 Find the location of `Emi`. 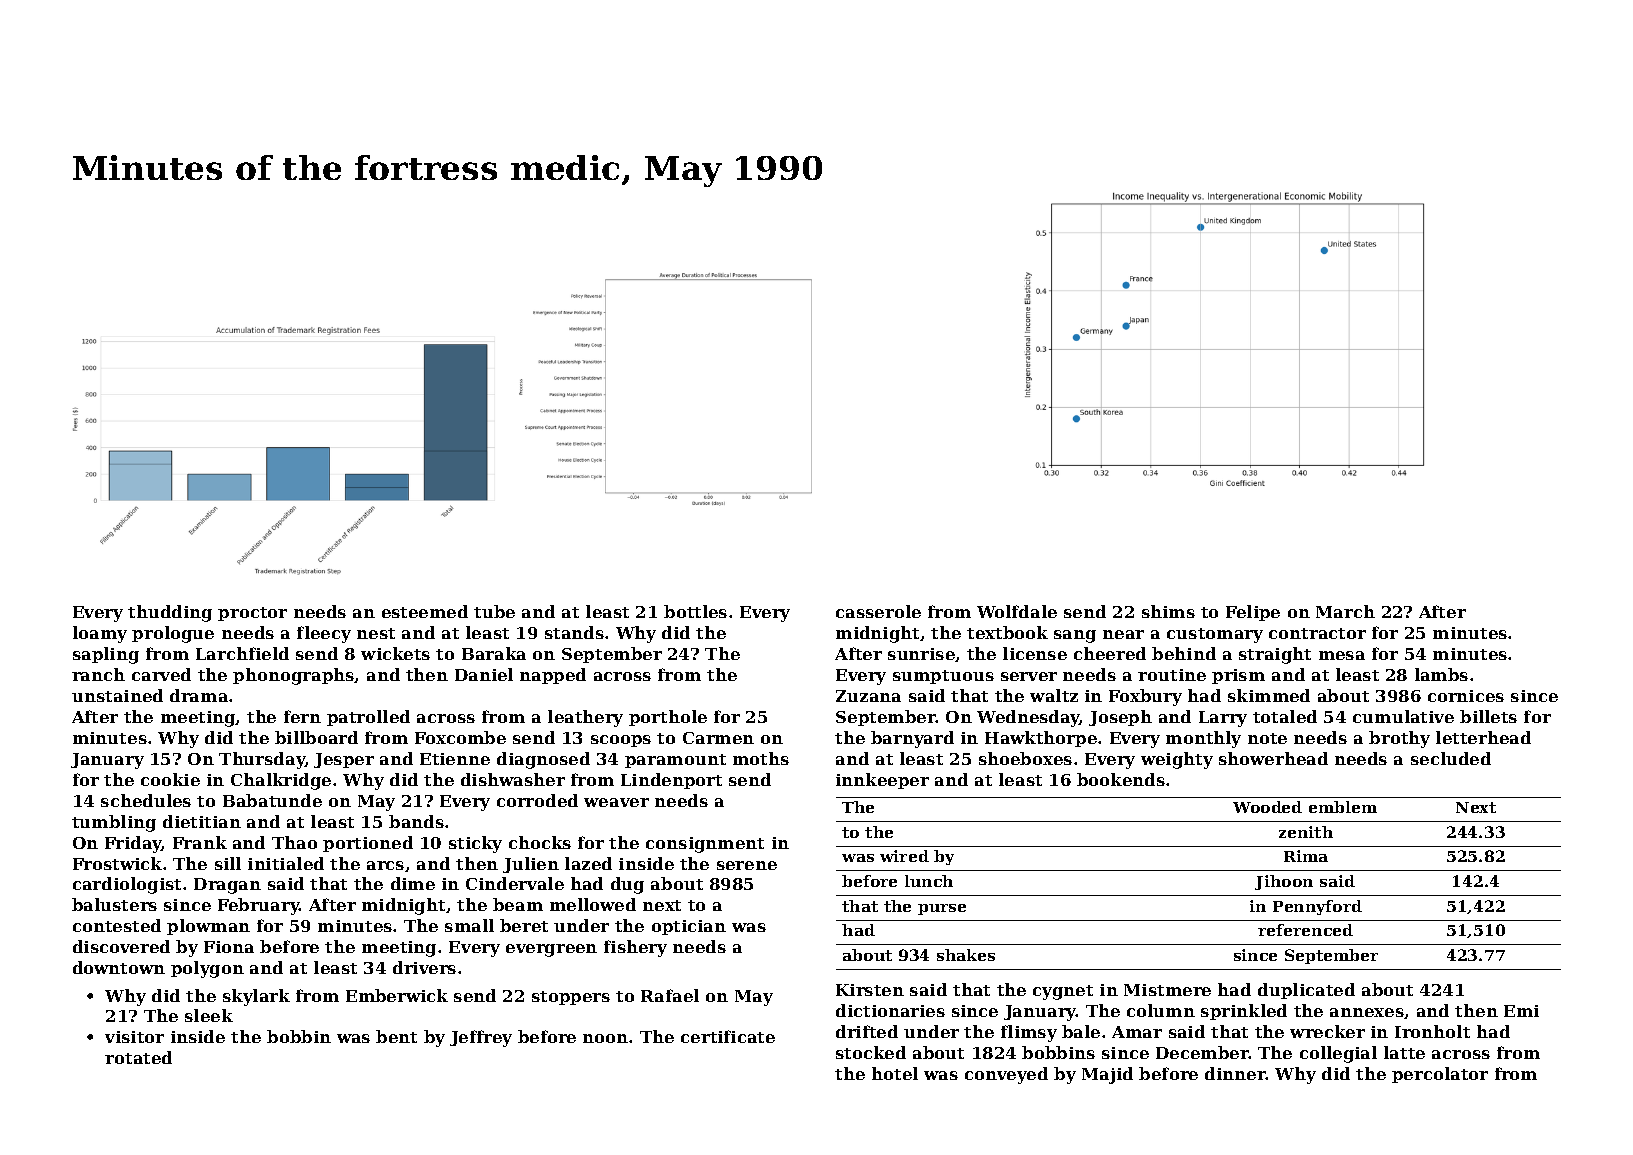

Emi is located at coordinates (1521, 1011).
